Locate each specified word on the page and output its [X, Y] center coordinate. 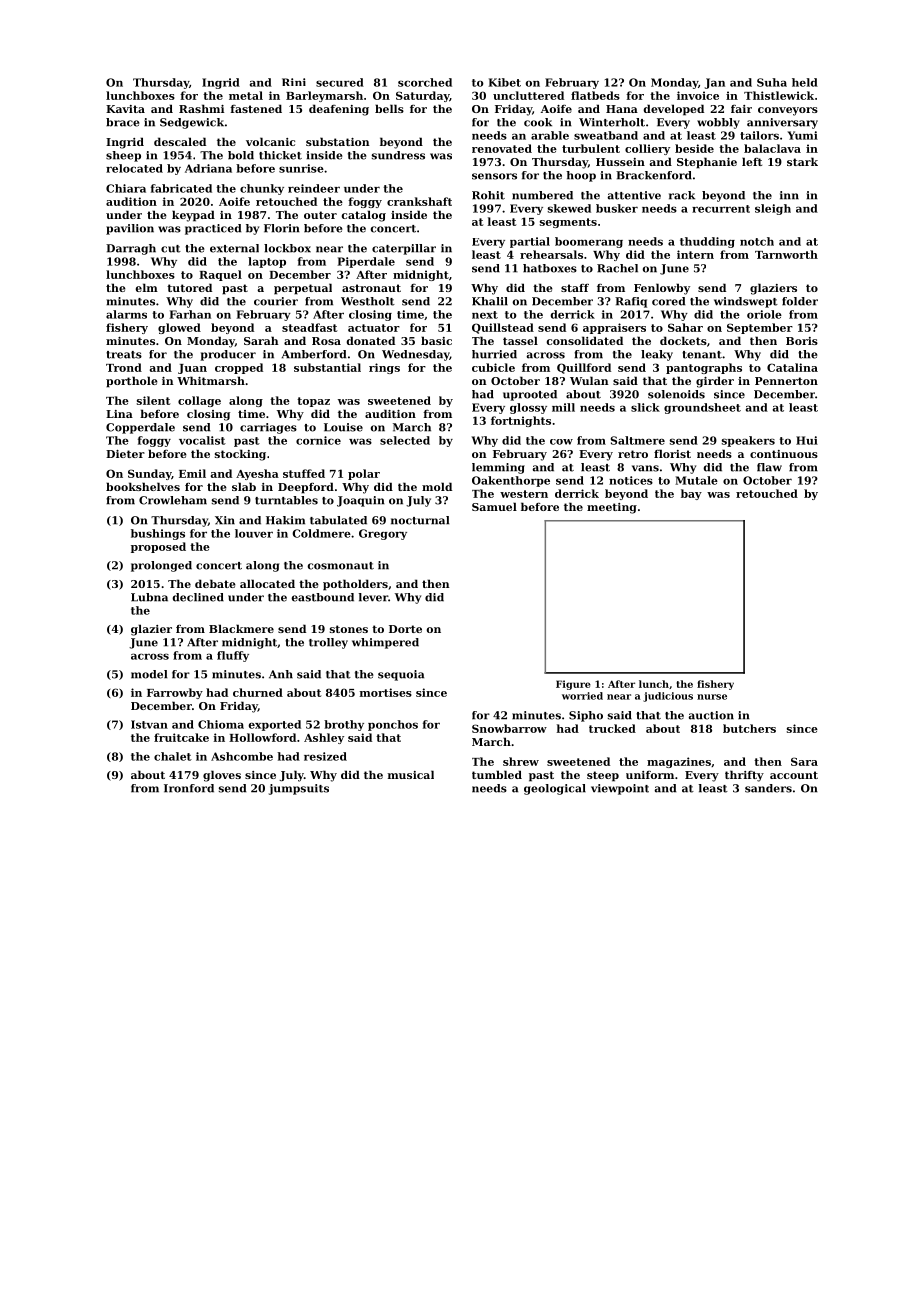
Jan [714, 83]
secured [340, 82]
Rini [294, 82]
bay [691, 494]
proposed [158, 547]
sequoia [401, 675]
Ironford [189, 788]
